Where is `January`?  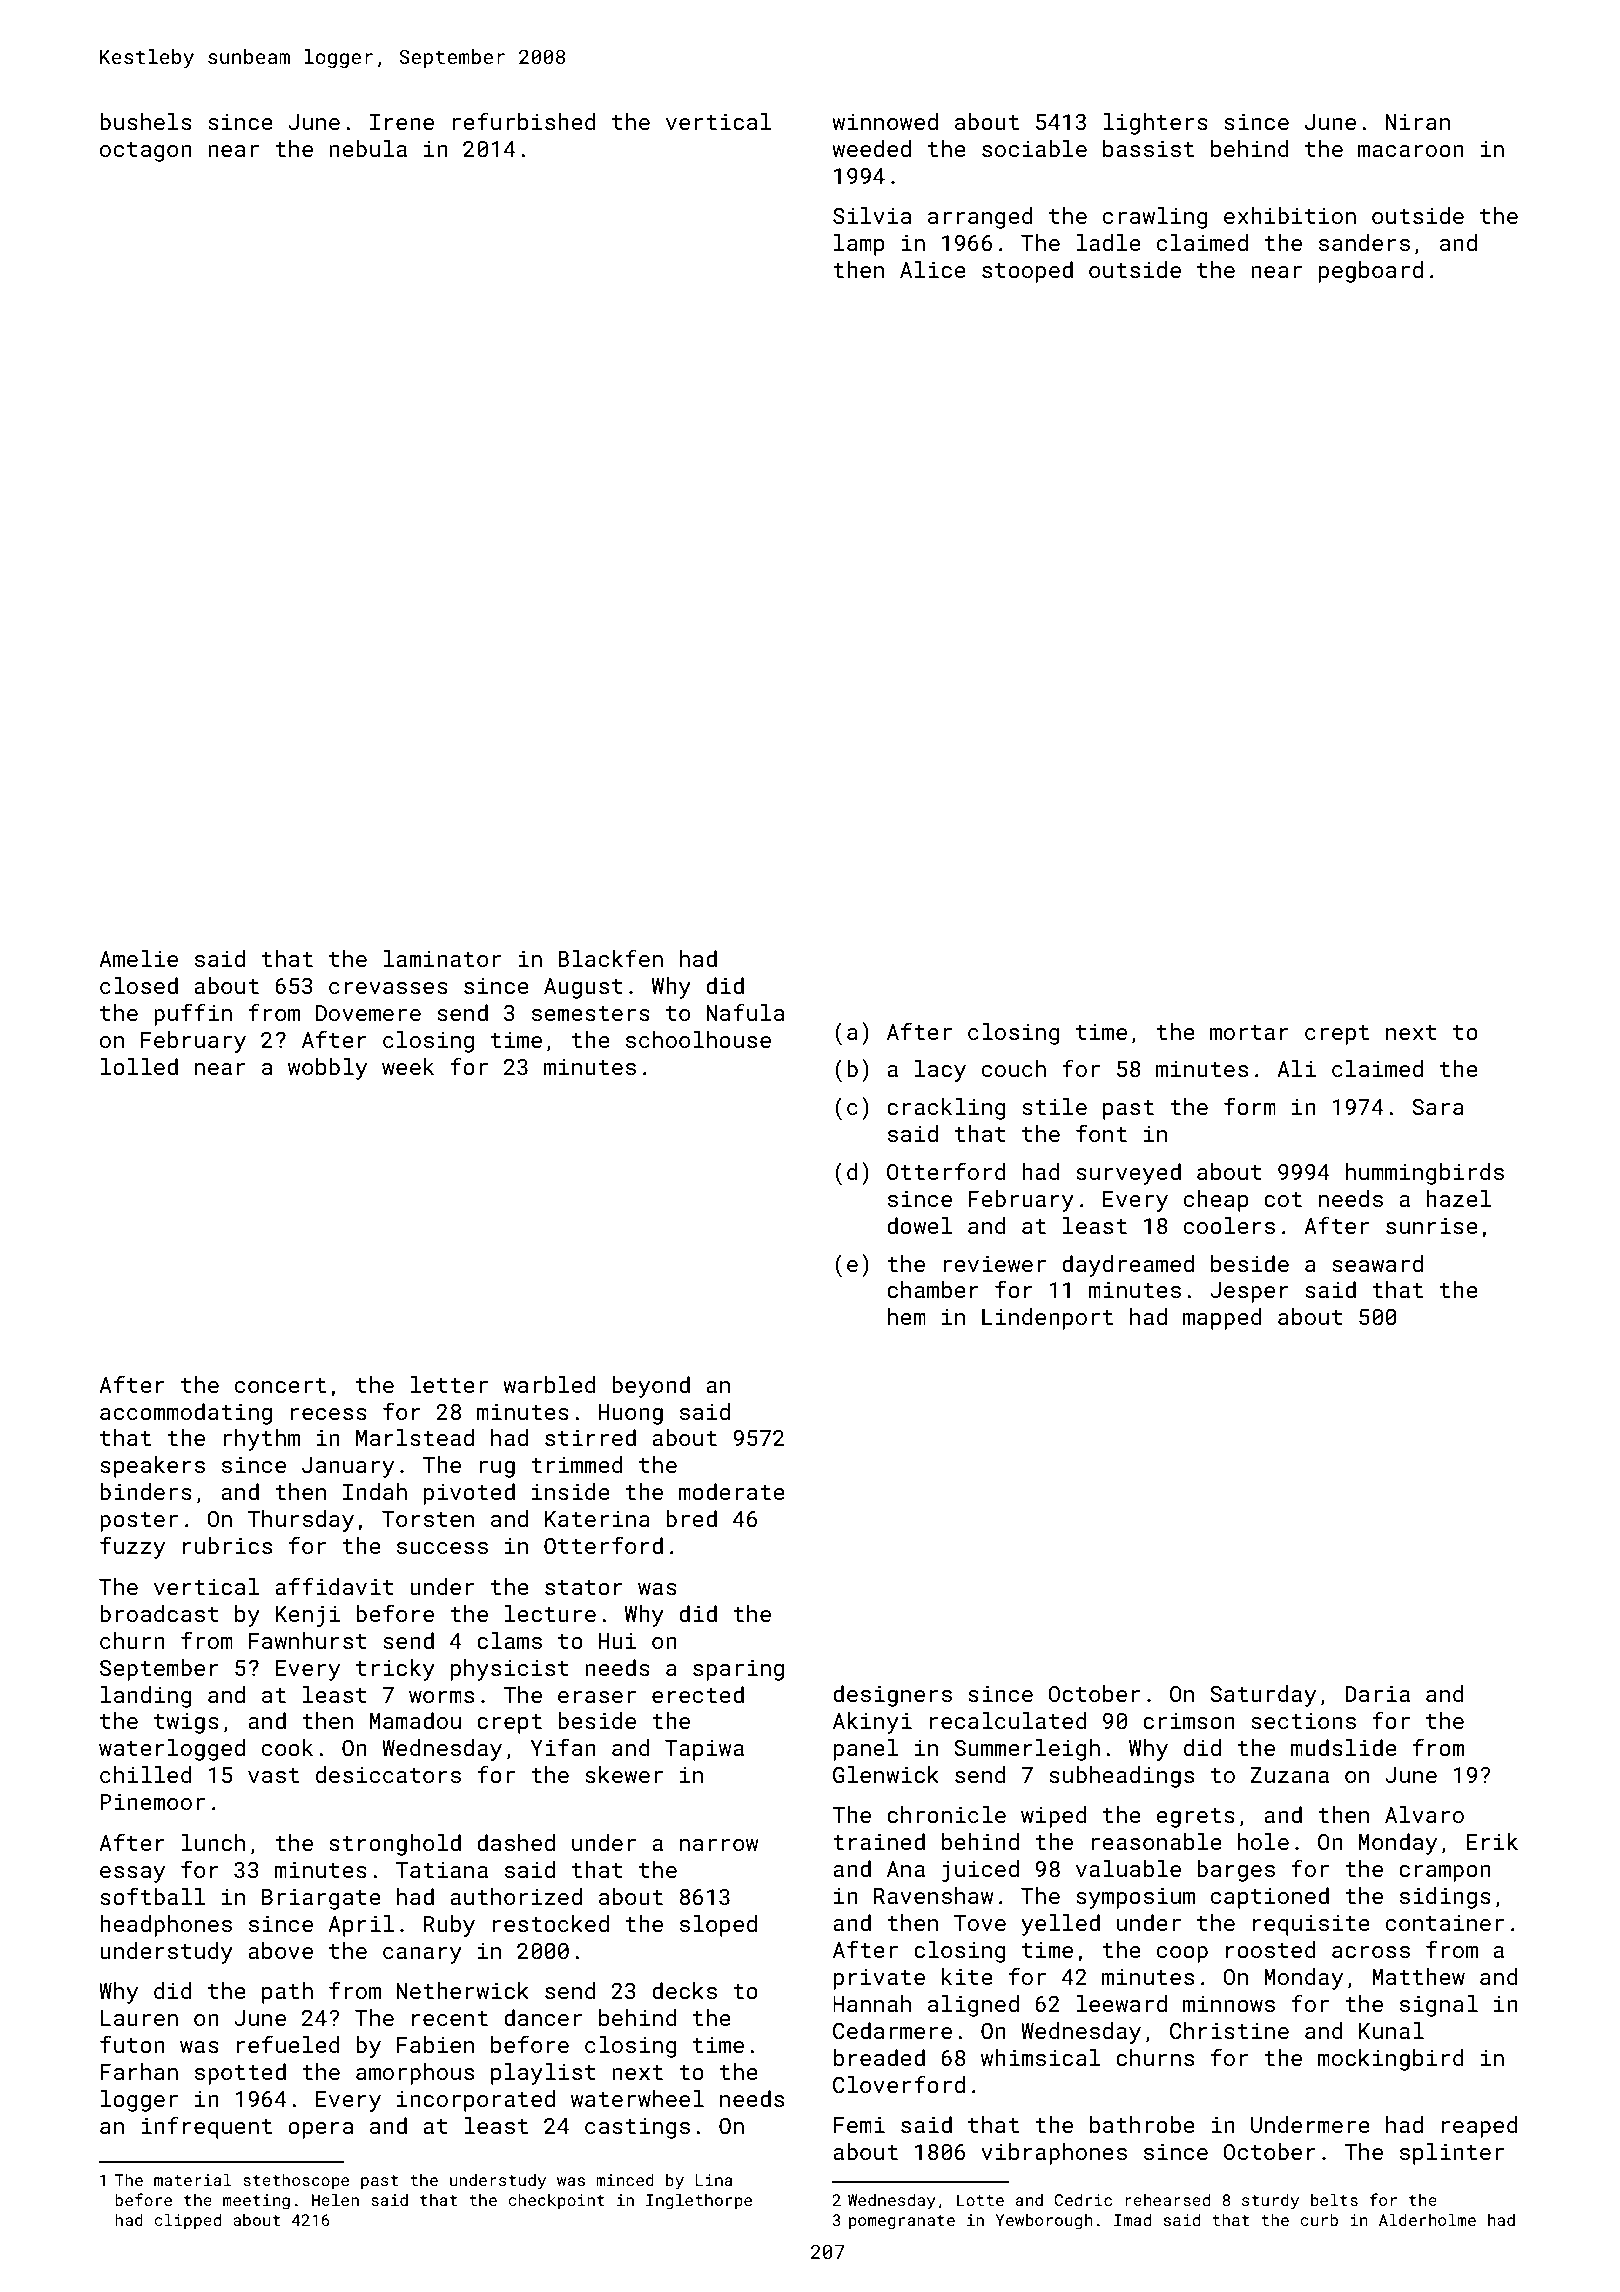
January is located at coordinates (348, 1467).
